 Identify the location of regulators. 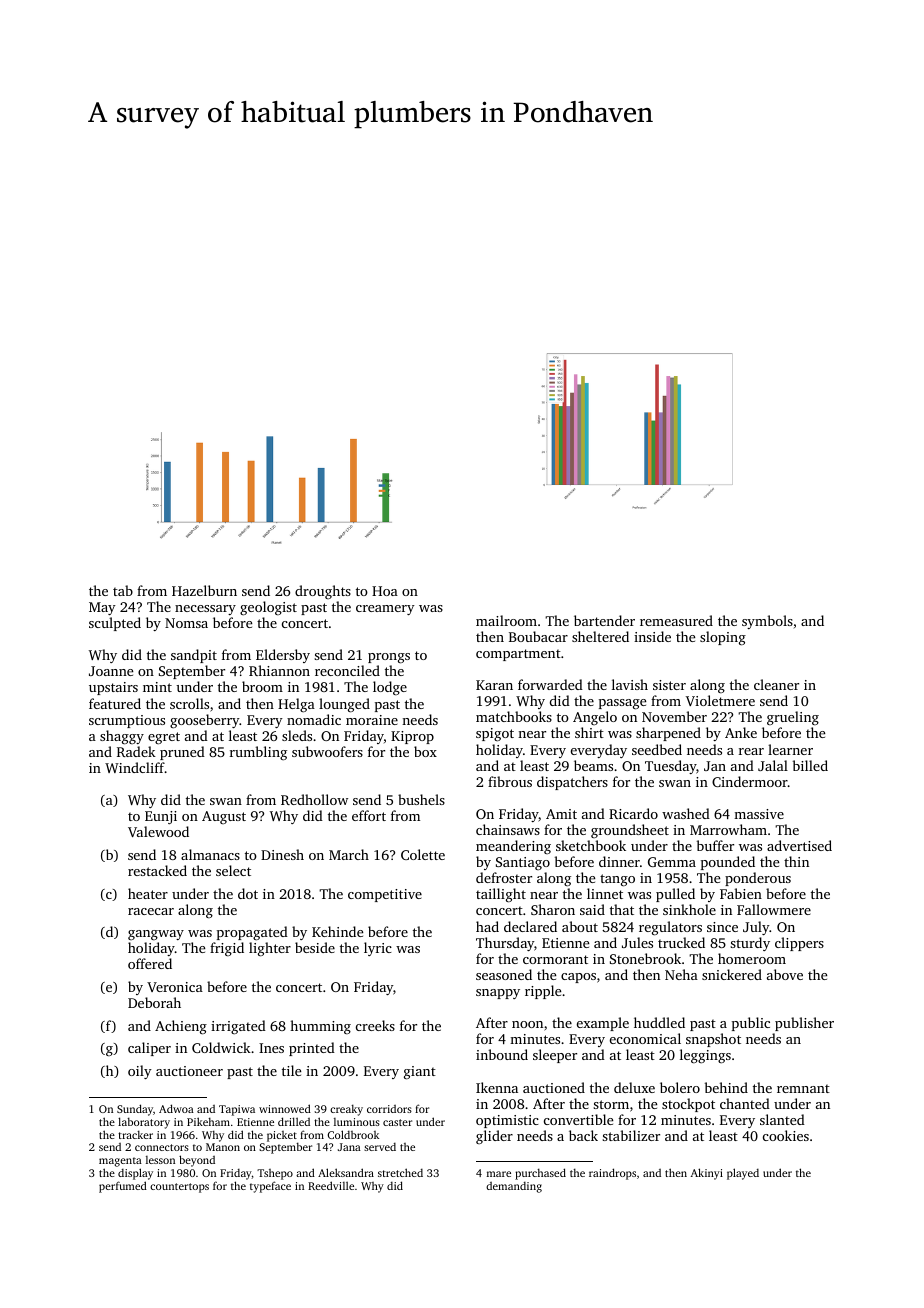
(670, 928).
